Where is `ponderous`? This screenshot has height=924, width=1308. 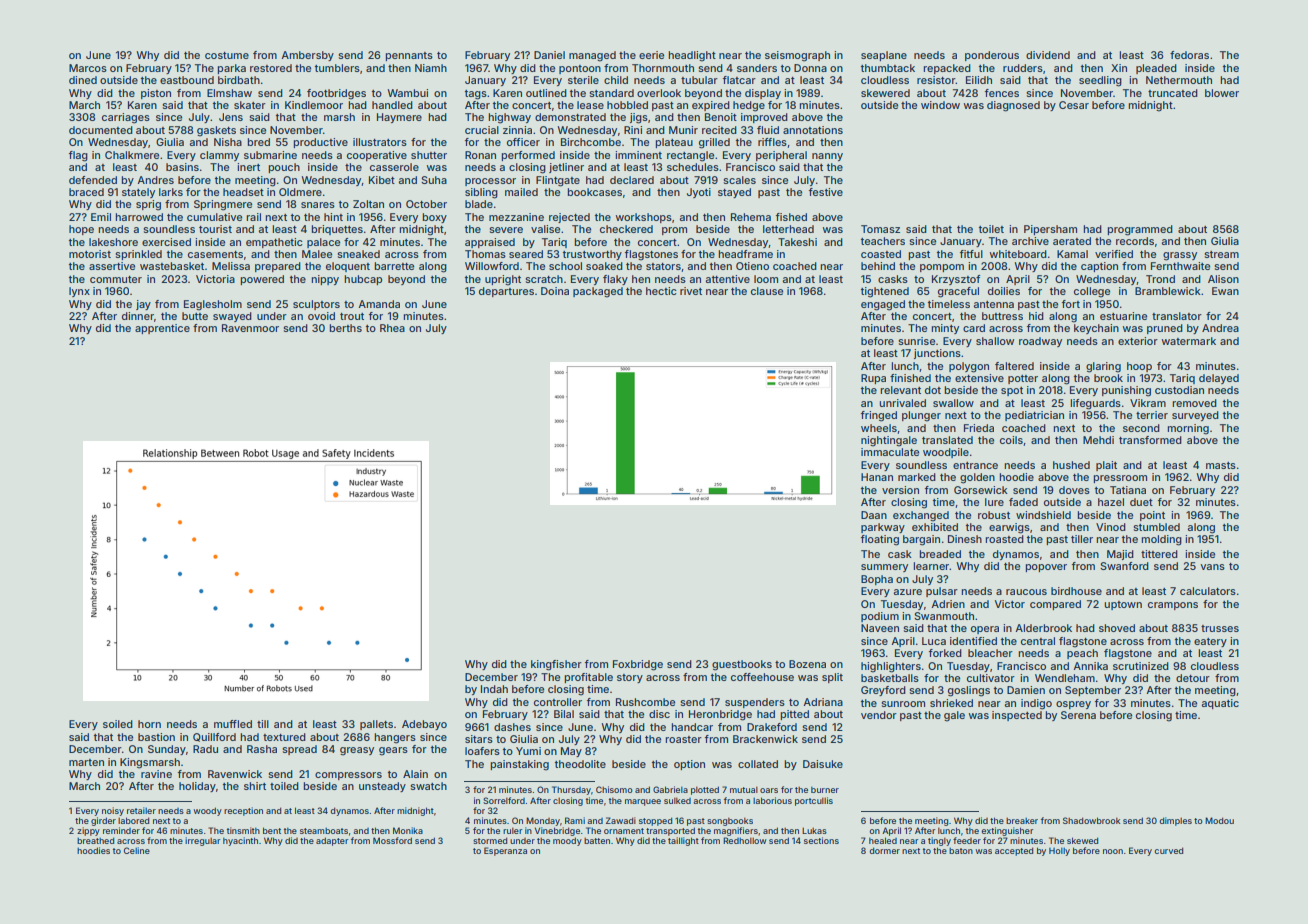 ponderous is located at coordinates (992, 56).
